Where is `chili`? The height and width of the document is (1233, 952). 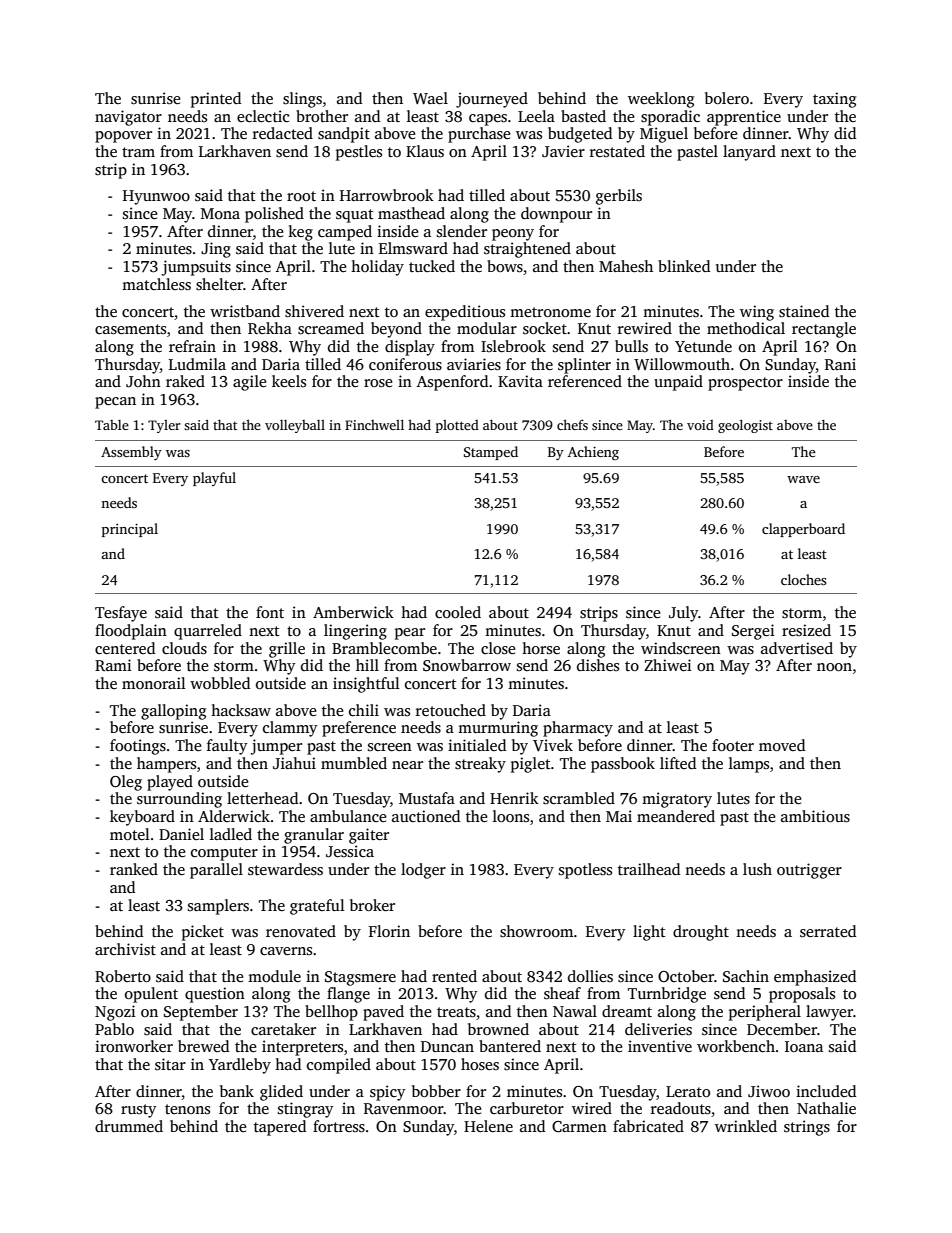
chili is located at coordinates (364, 710).
